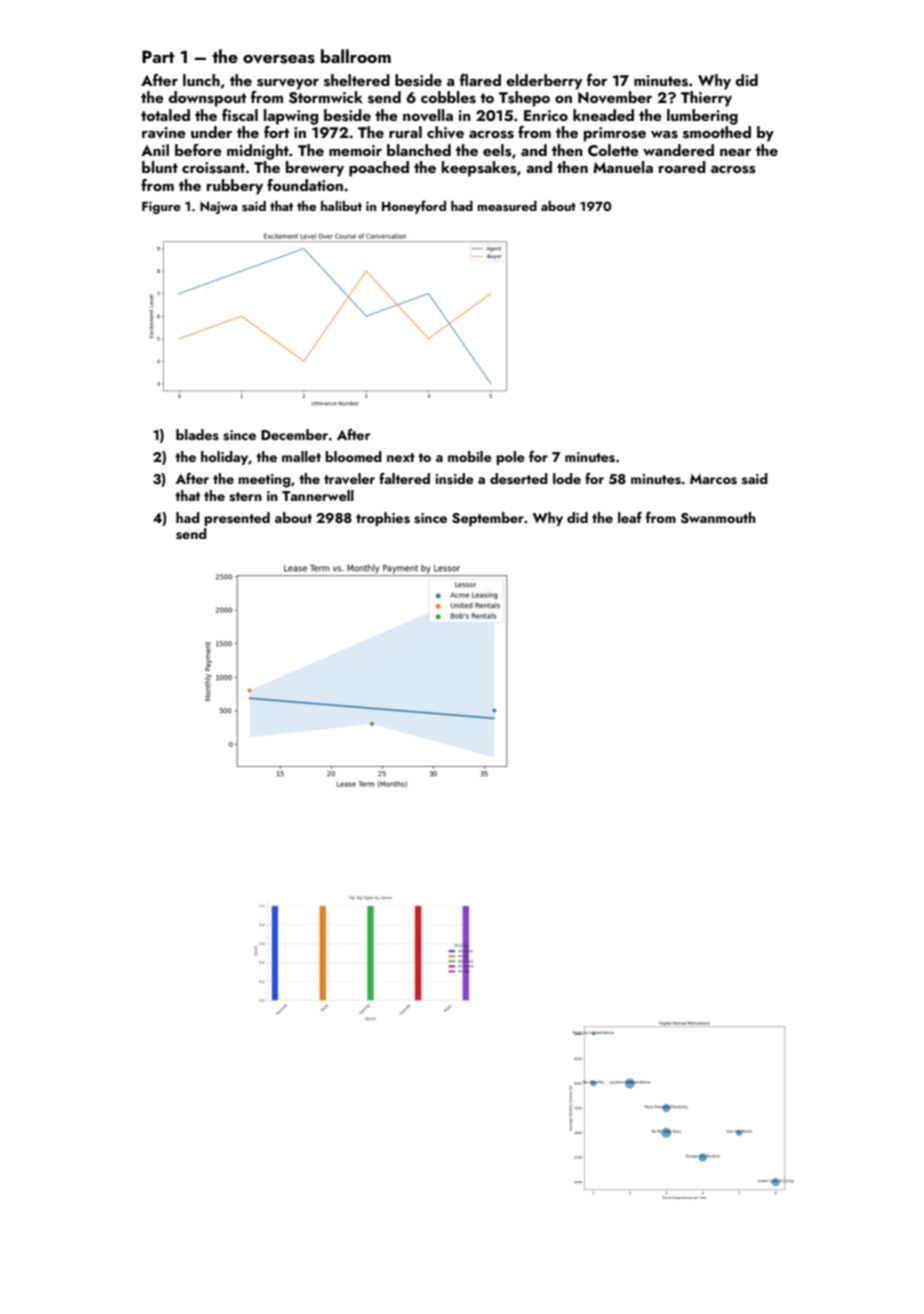  What do you see at coordinates (414, 207) in the image?
I see `Honeyford` at bounding box center [414, 207].
